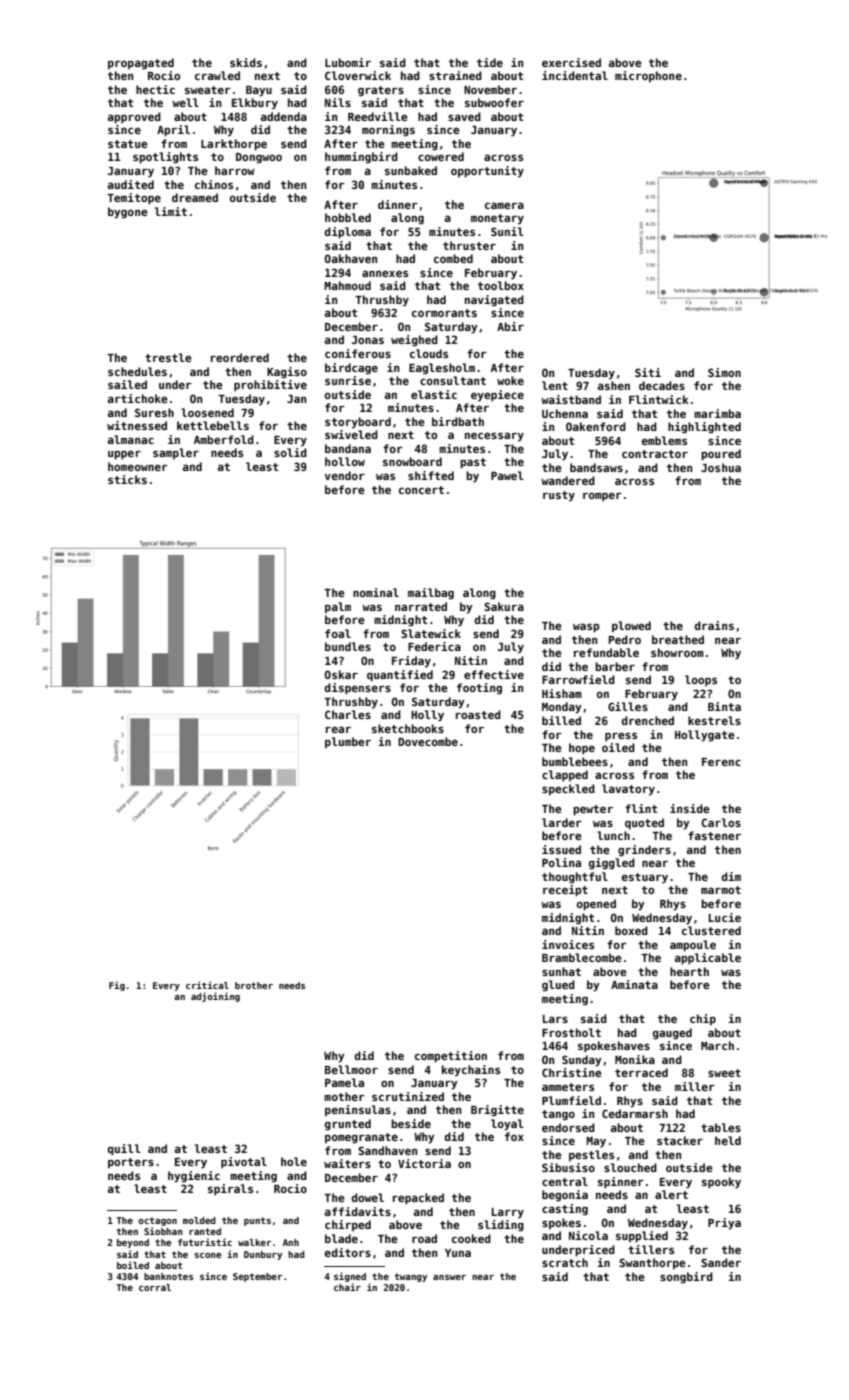 The image size is (849, 1400). What do you see at coordinates (124, 1150) in the screenshot?
I see `quill` at bounding box center [124, 1150].
